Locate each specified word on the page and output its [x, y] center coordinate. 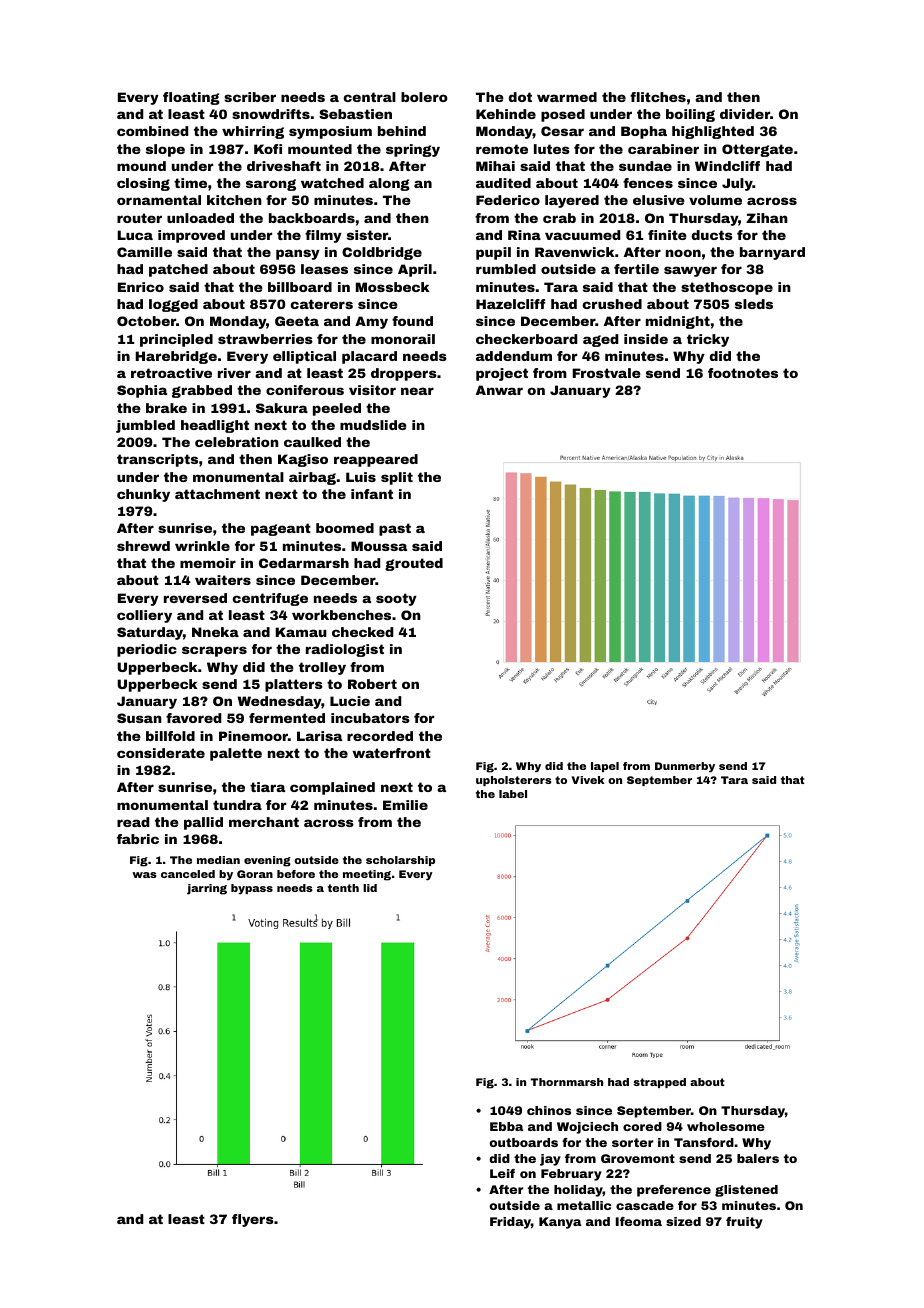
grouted [414, 564]
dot [520, 97]
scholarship [400, 861]
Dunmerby [685, 767]
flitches [658, 97]
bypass [252, 889]
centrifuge [270, 599]
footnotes [743, 373]
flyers [253, 1220]
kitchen [234, 200]
